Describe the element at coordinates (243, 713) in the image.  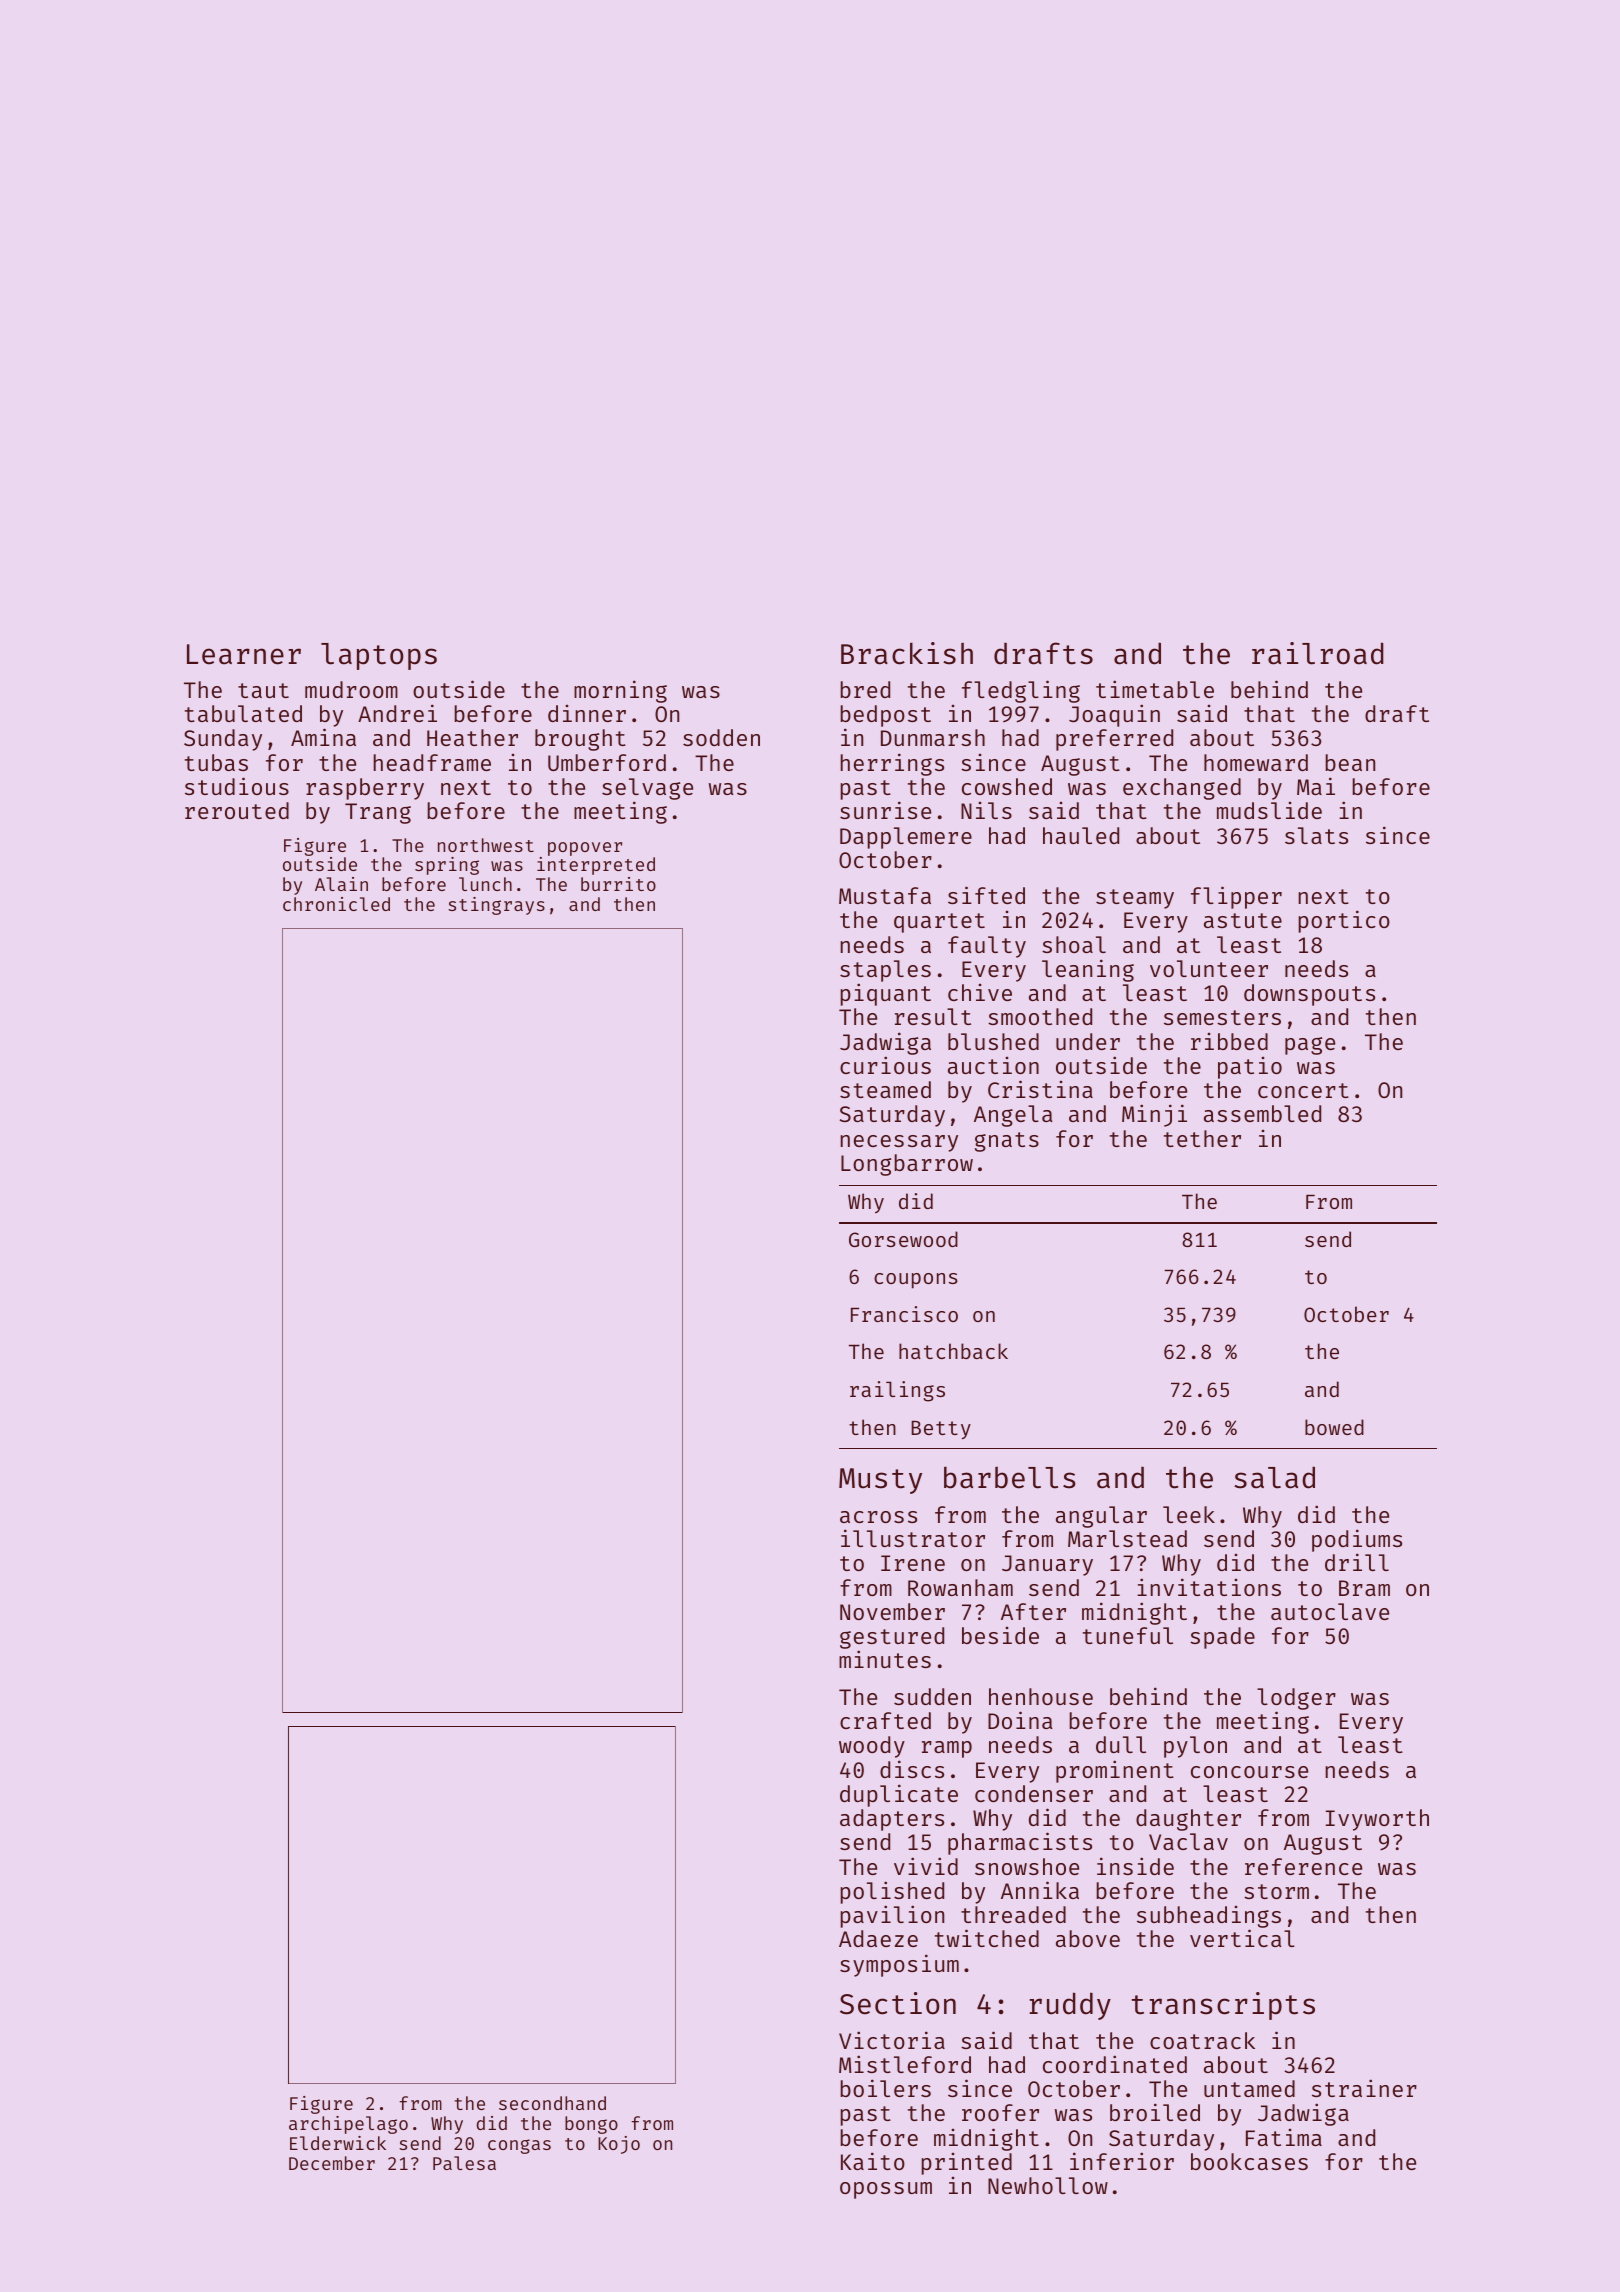
I see `tabulated` at that location.
